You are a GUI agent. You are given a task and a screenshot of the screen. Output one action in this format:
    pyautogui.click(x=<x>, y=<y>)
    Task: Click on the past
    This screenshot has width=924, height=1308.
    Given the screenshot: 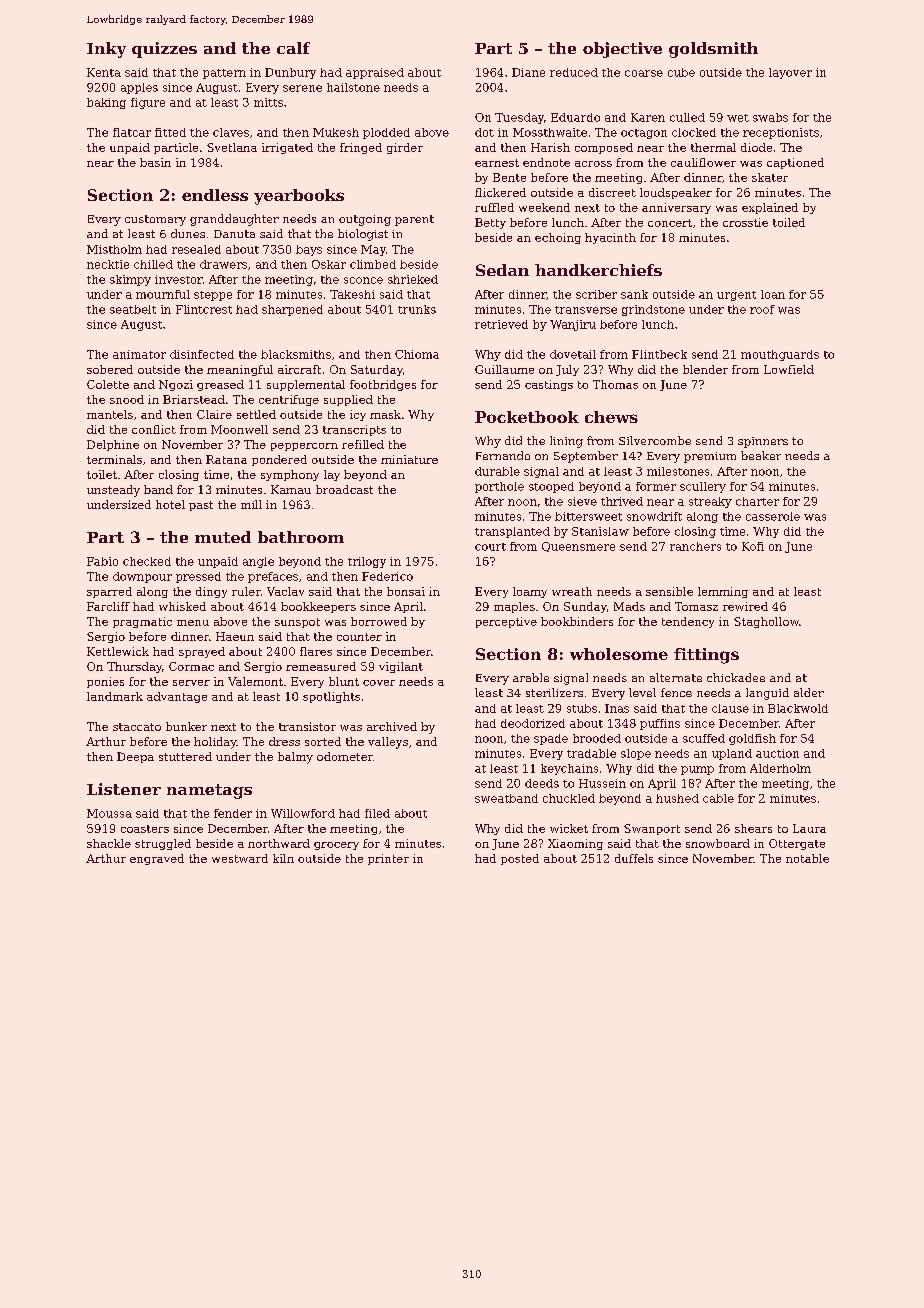 What is the action you would take?
    pyautogui.click(x=201, y=506)
